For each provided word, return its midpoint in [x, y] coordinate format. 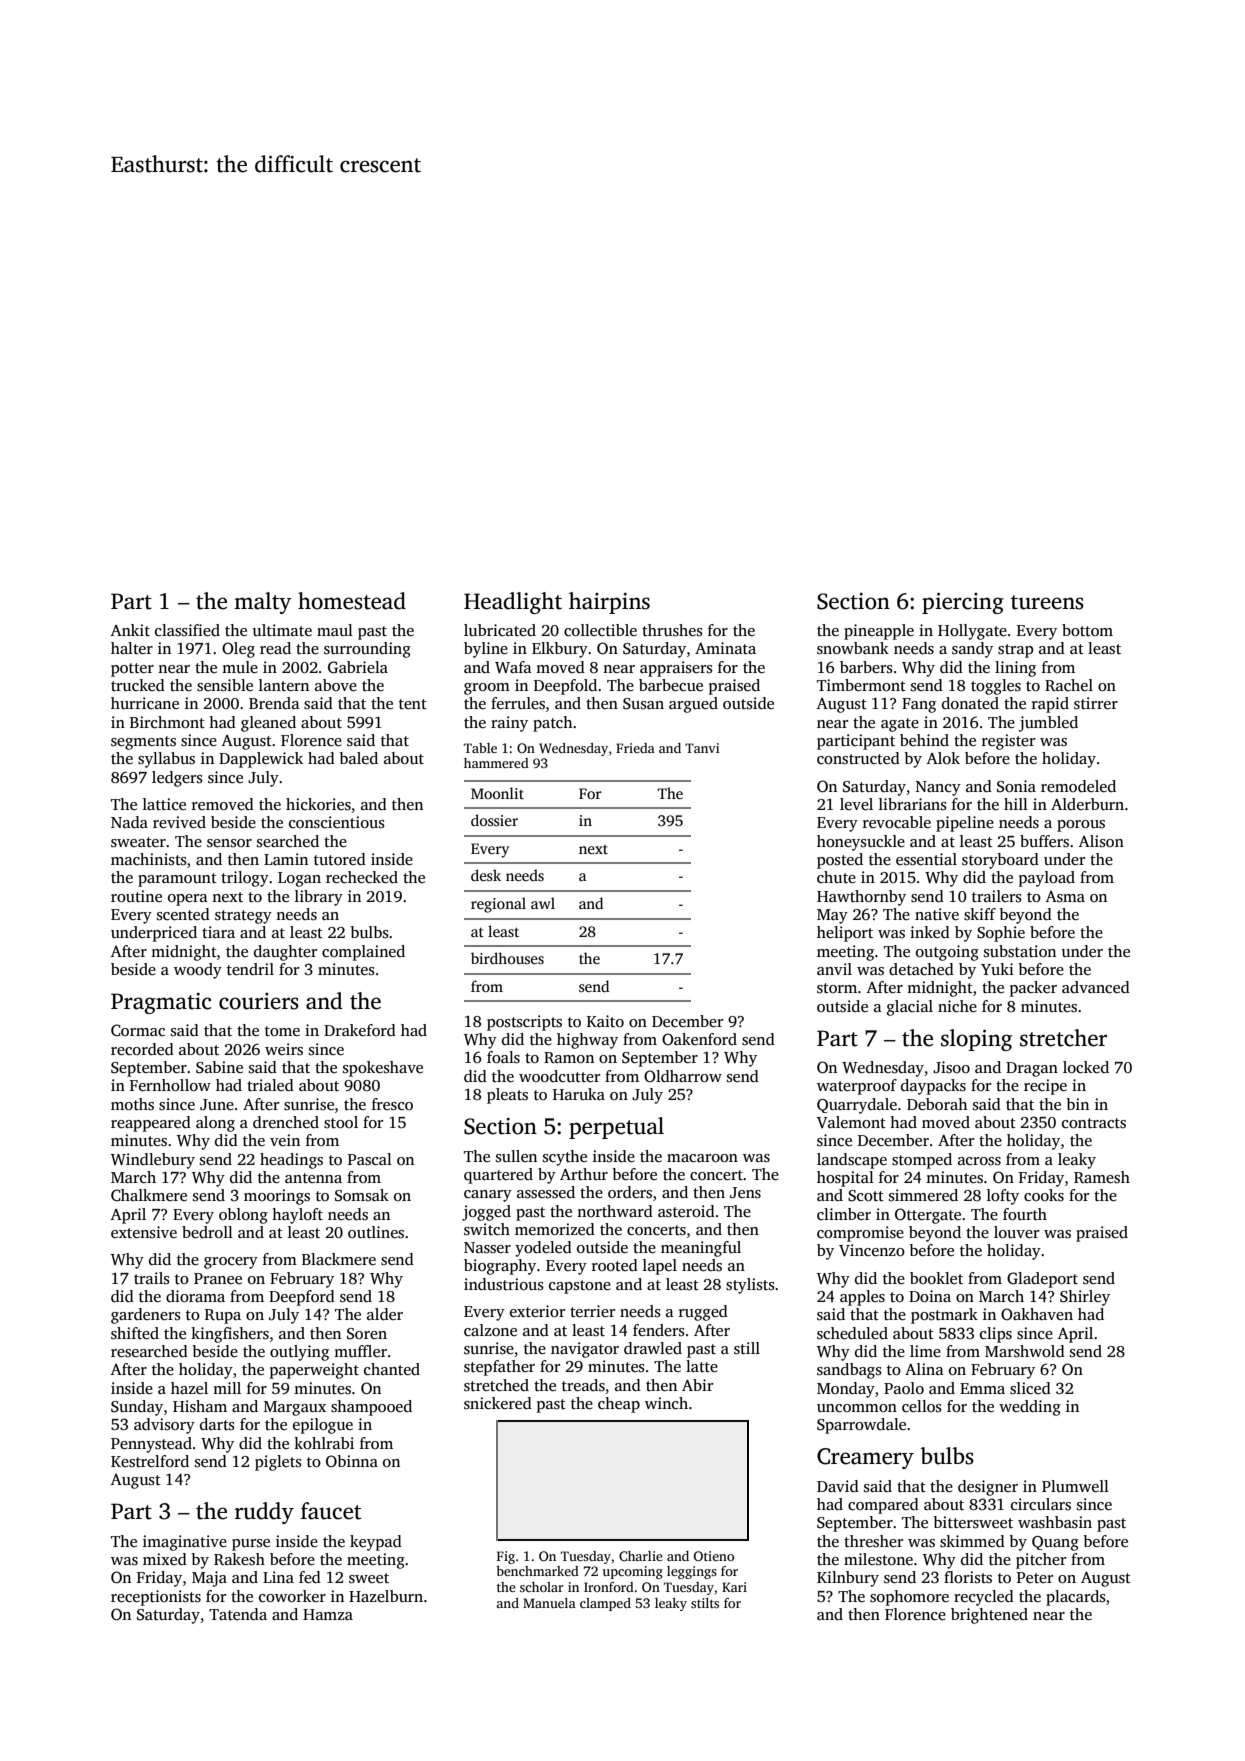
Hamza [328, 1614]
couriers [259, 1001]
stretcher [1063, 1038]
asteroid [686, 1211]
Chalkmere [149, 1195]
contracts [1094, 1123]
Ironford [609, 1587]
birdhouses [507, 958]
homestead [352, 601]
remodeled [1078, 786]
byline [486, 650]
